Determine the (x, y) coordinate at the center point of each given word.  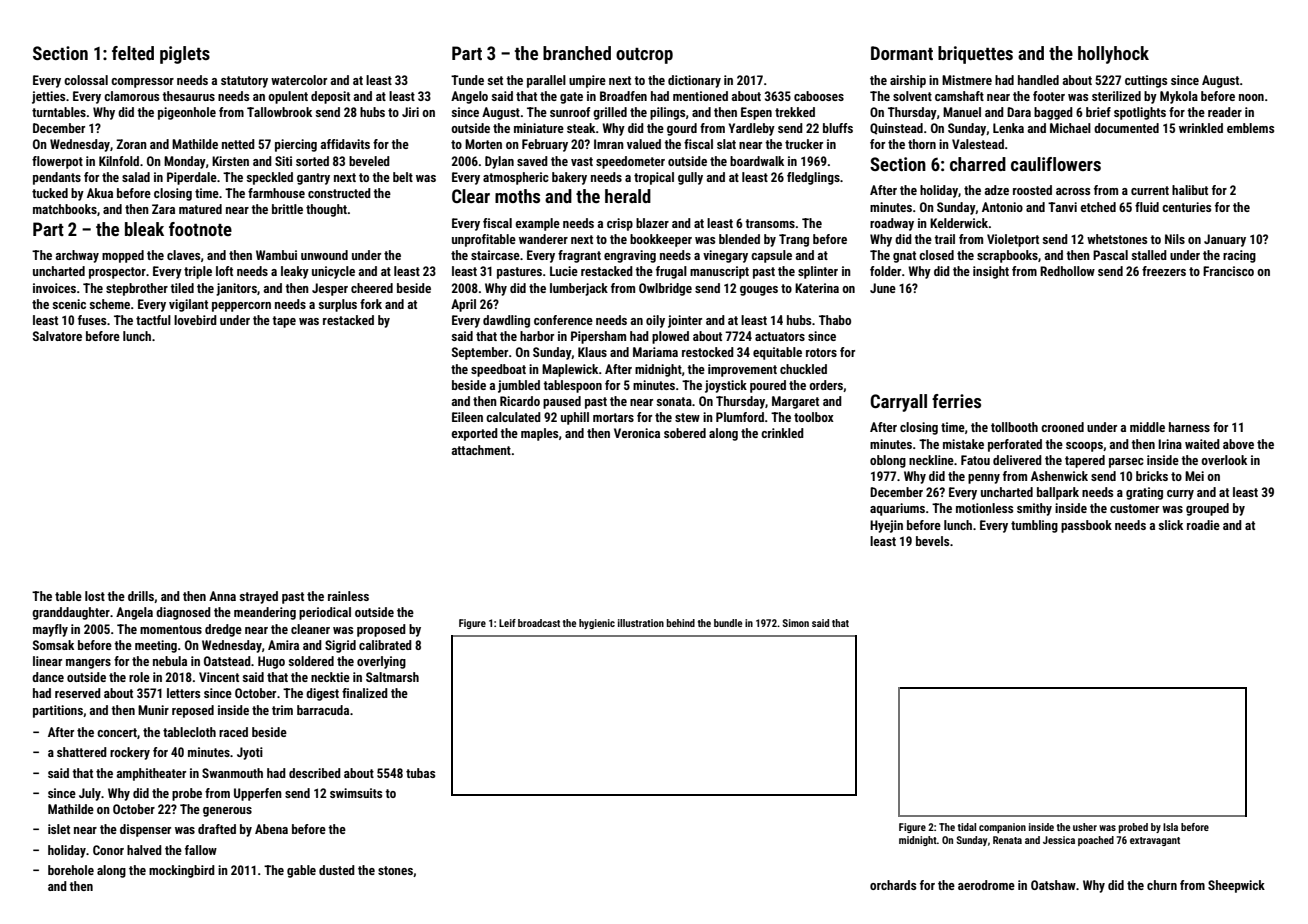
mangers (88, 664)
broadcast (539, 623)
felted (133, 53)
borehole (71, 870)
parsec (1126, 463)
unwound (324, 255)
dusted (337, 870)
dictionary (694, 81)
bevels (932, 541)
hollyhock (1113, 55)
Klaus (592, 352)
